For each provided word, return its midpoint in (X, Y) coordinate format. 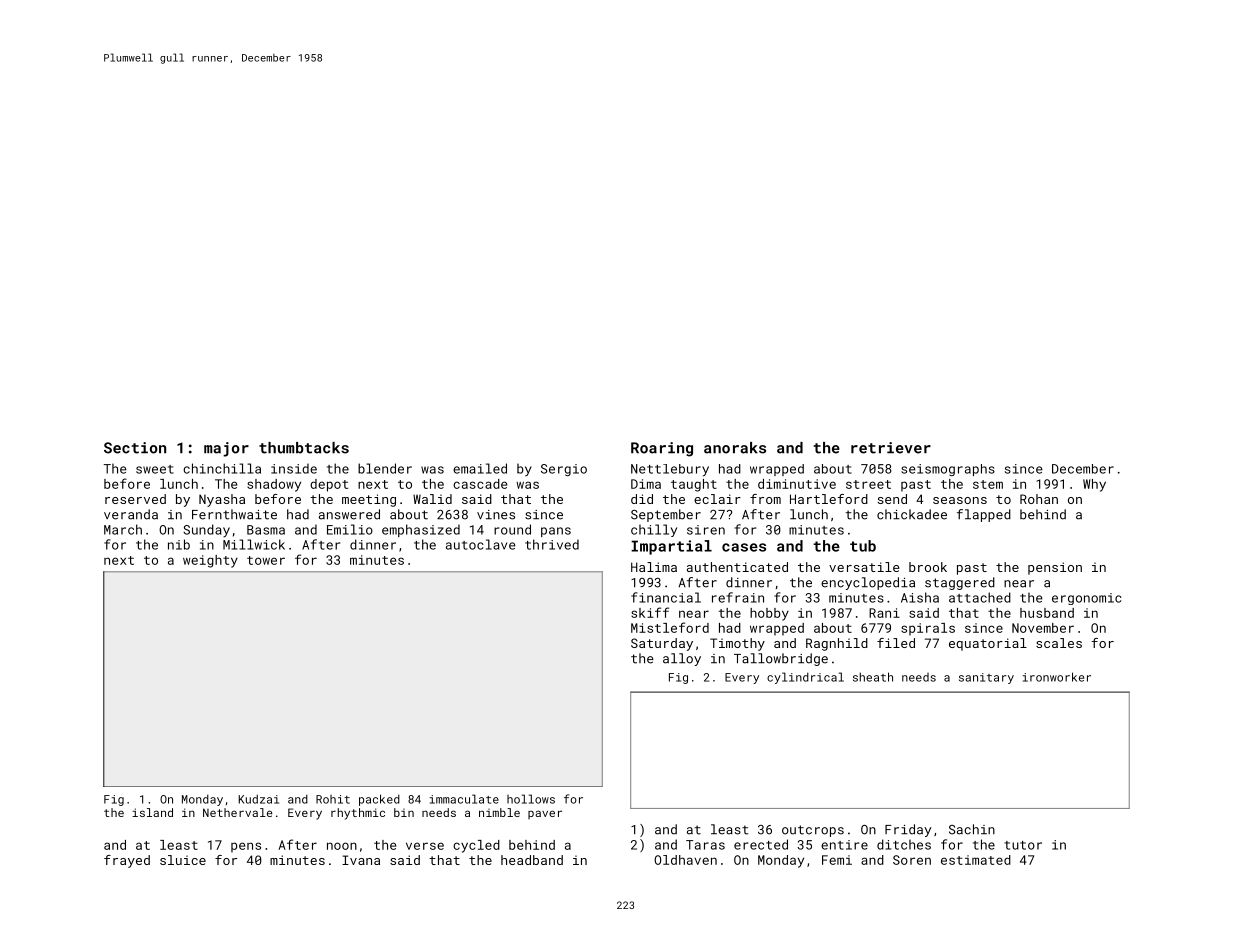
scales (1059, 643)
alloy (682, 659)
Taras (705, 845)
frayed (127, 861)
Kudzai (258, 799)
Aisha (920, 597)
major (226, 449)
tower (266, 560)
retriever (891, 448)
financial (666, 597)
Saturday (662, 644)
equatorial (988, 644)
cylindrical (805, 678)
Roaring (662, 449)
